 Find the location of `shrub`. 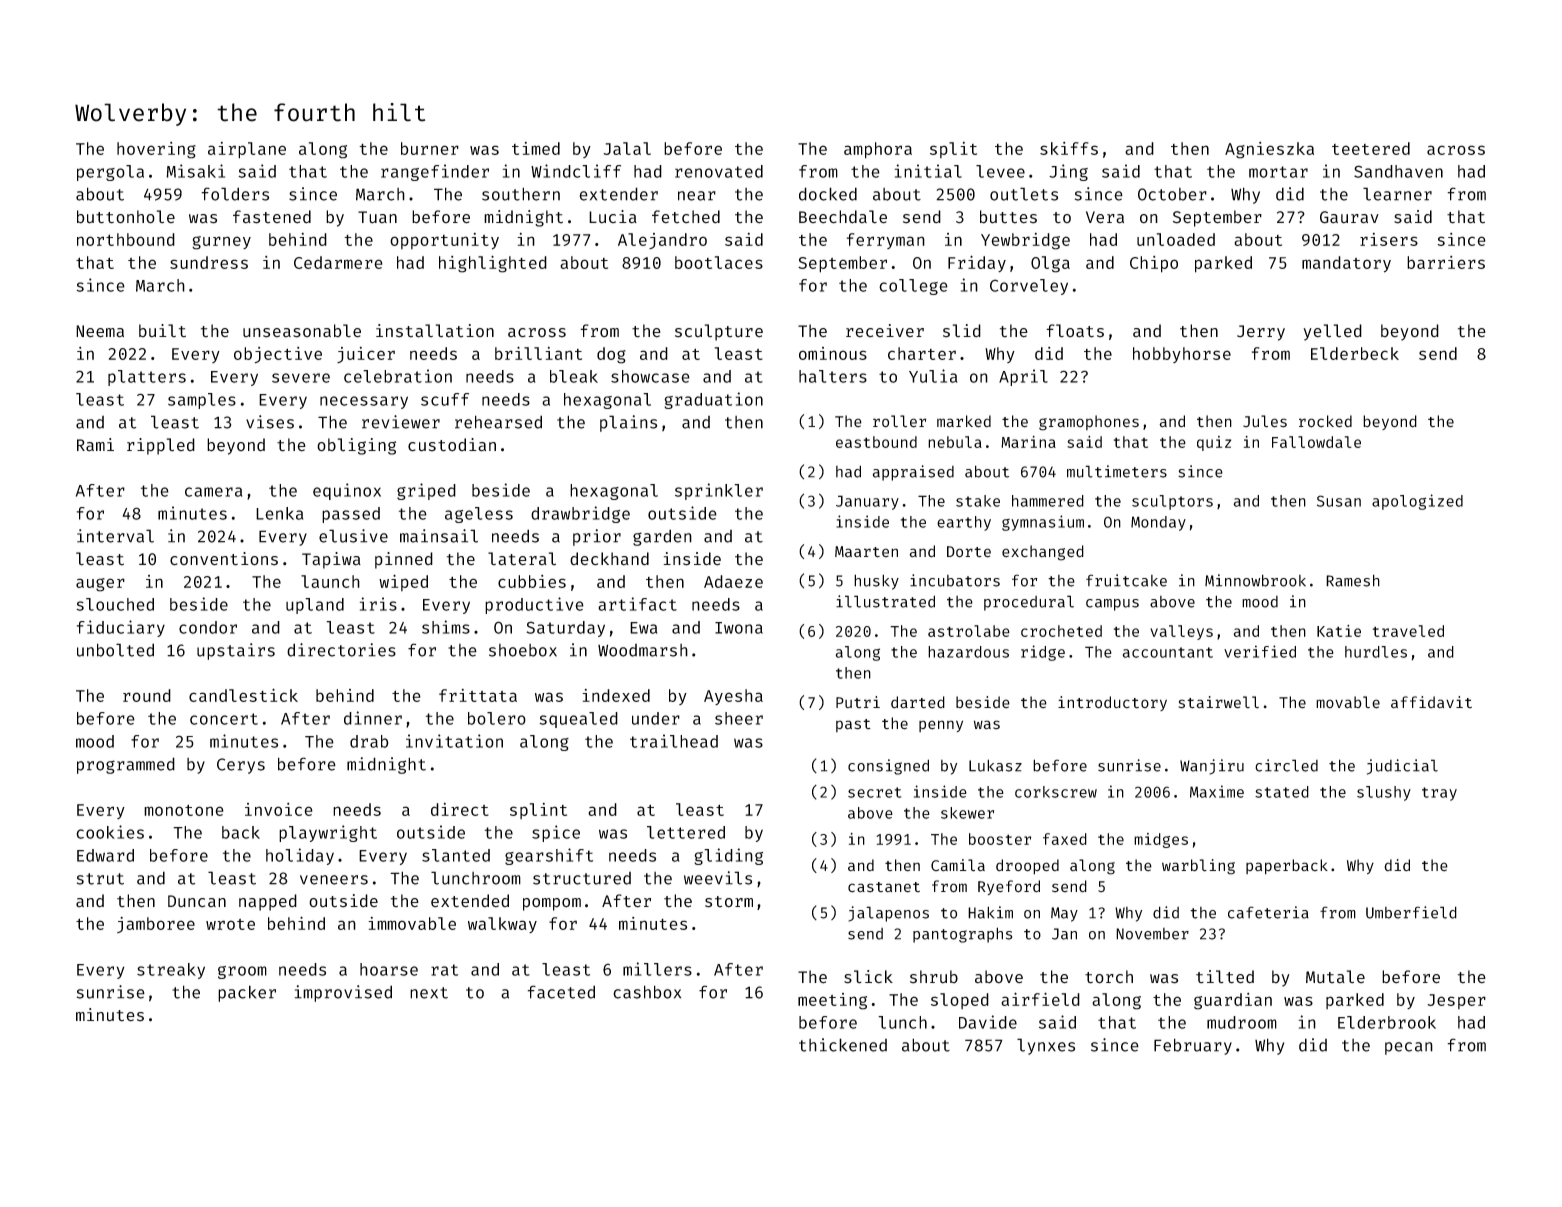

shrub is located at coordinates (934, 977).
